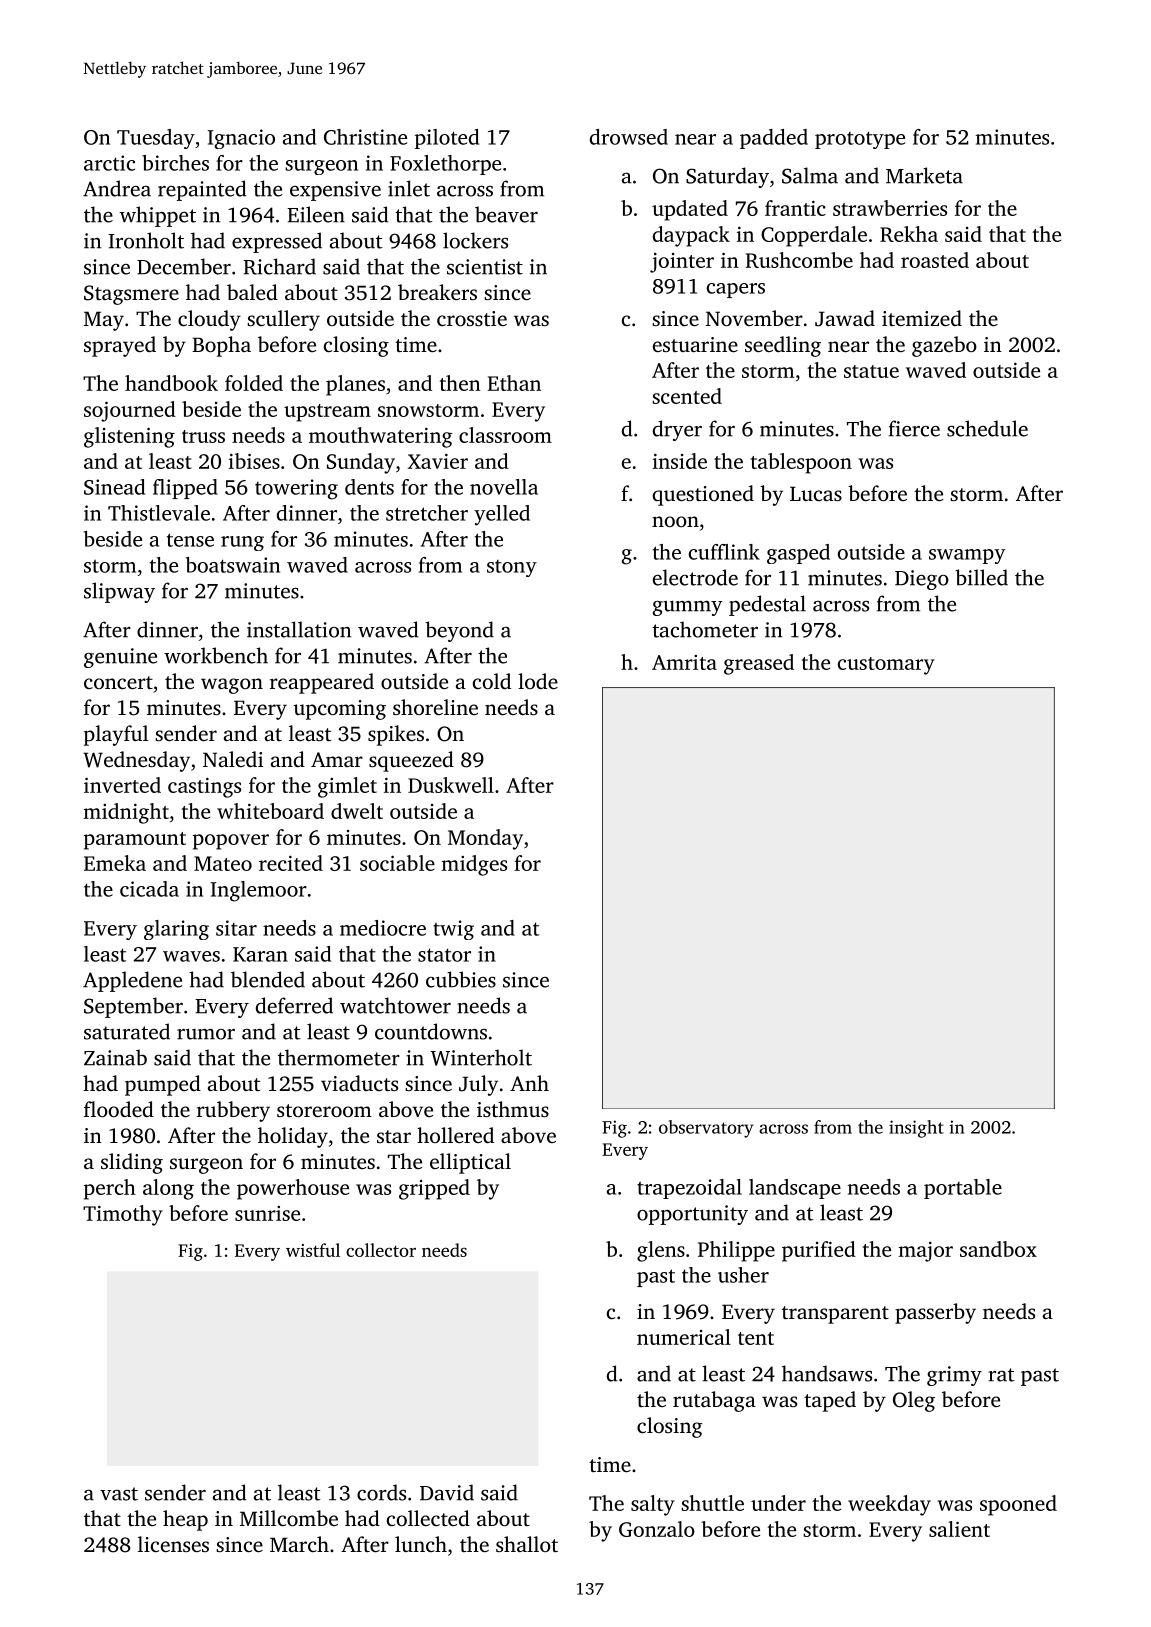 This screenshot has width=1151, height=1627. Describe the element at coordinates (816, 493) in the screenshot. I see `Lucas` at that location.
